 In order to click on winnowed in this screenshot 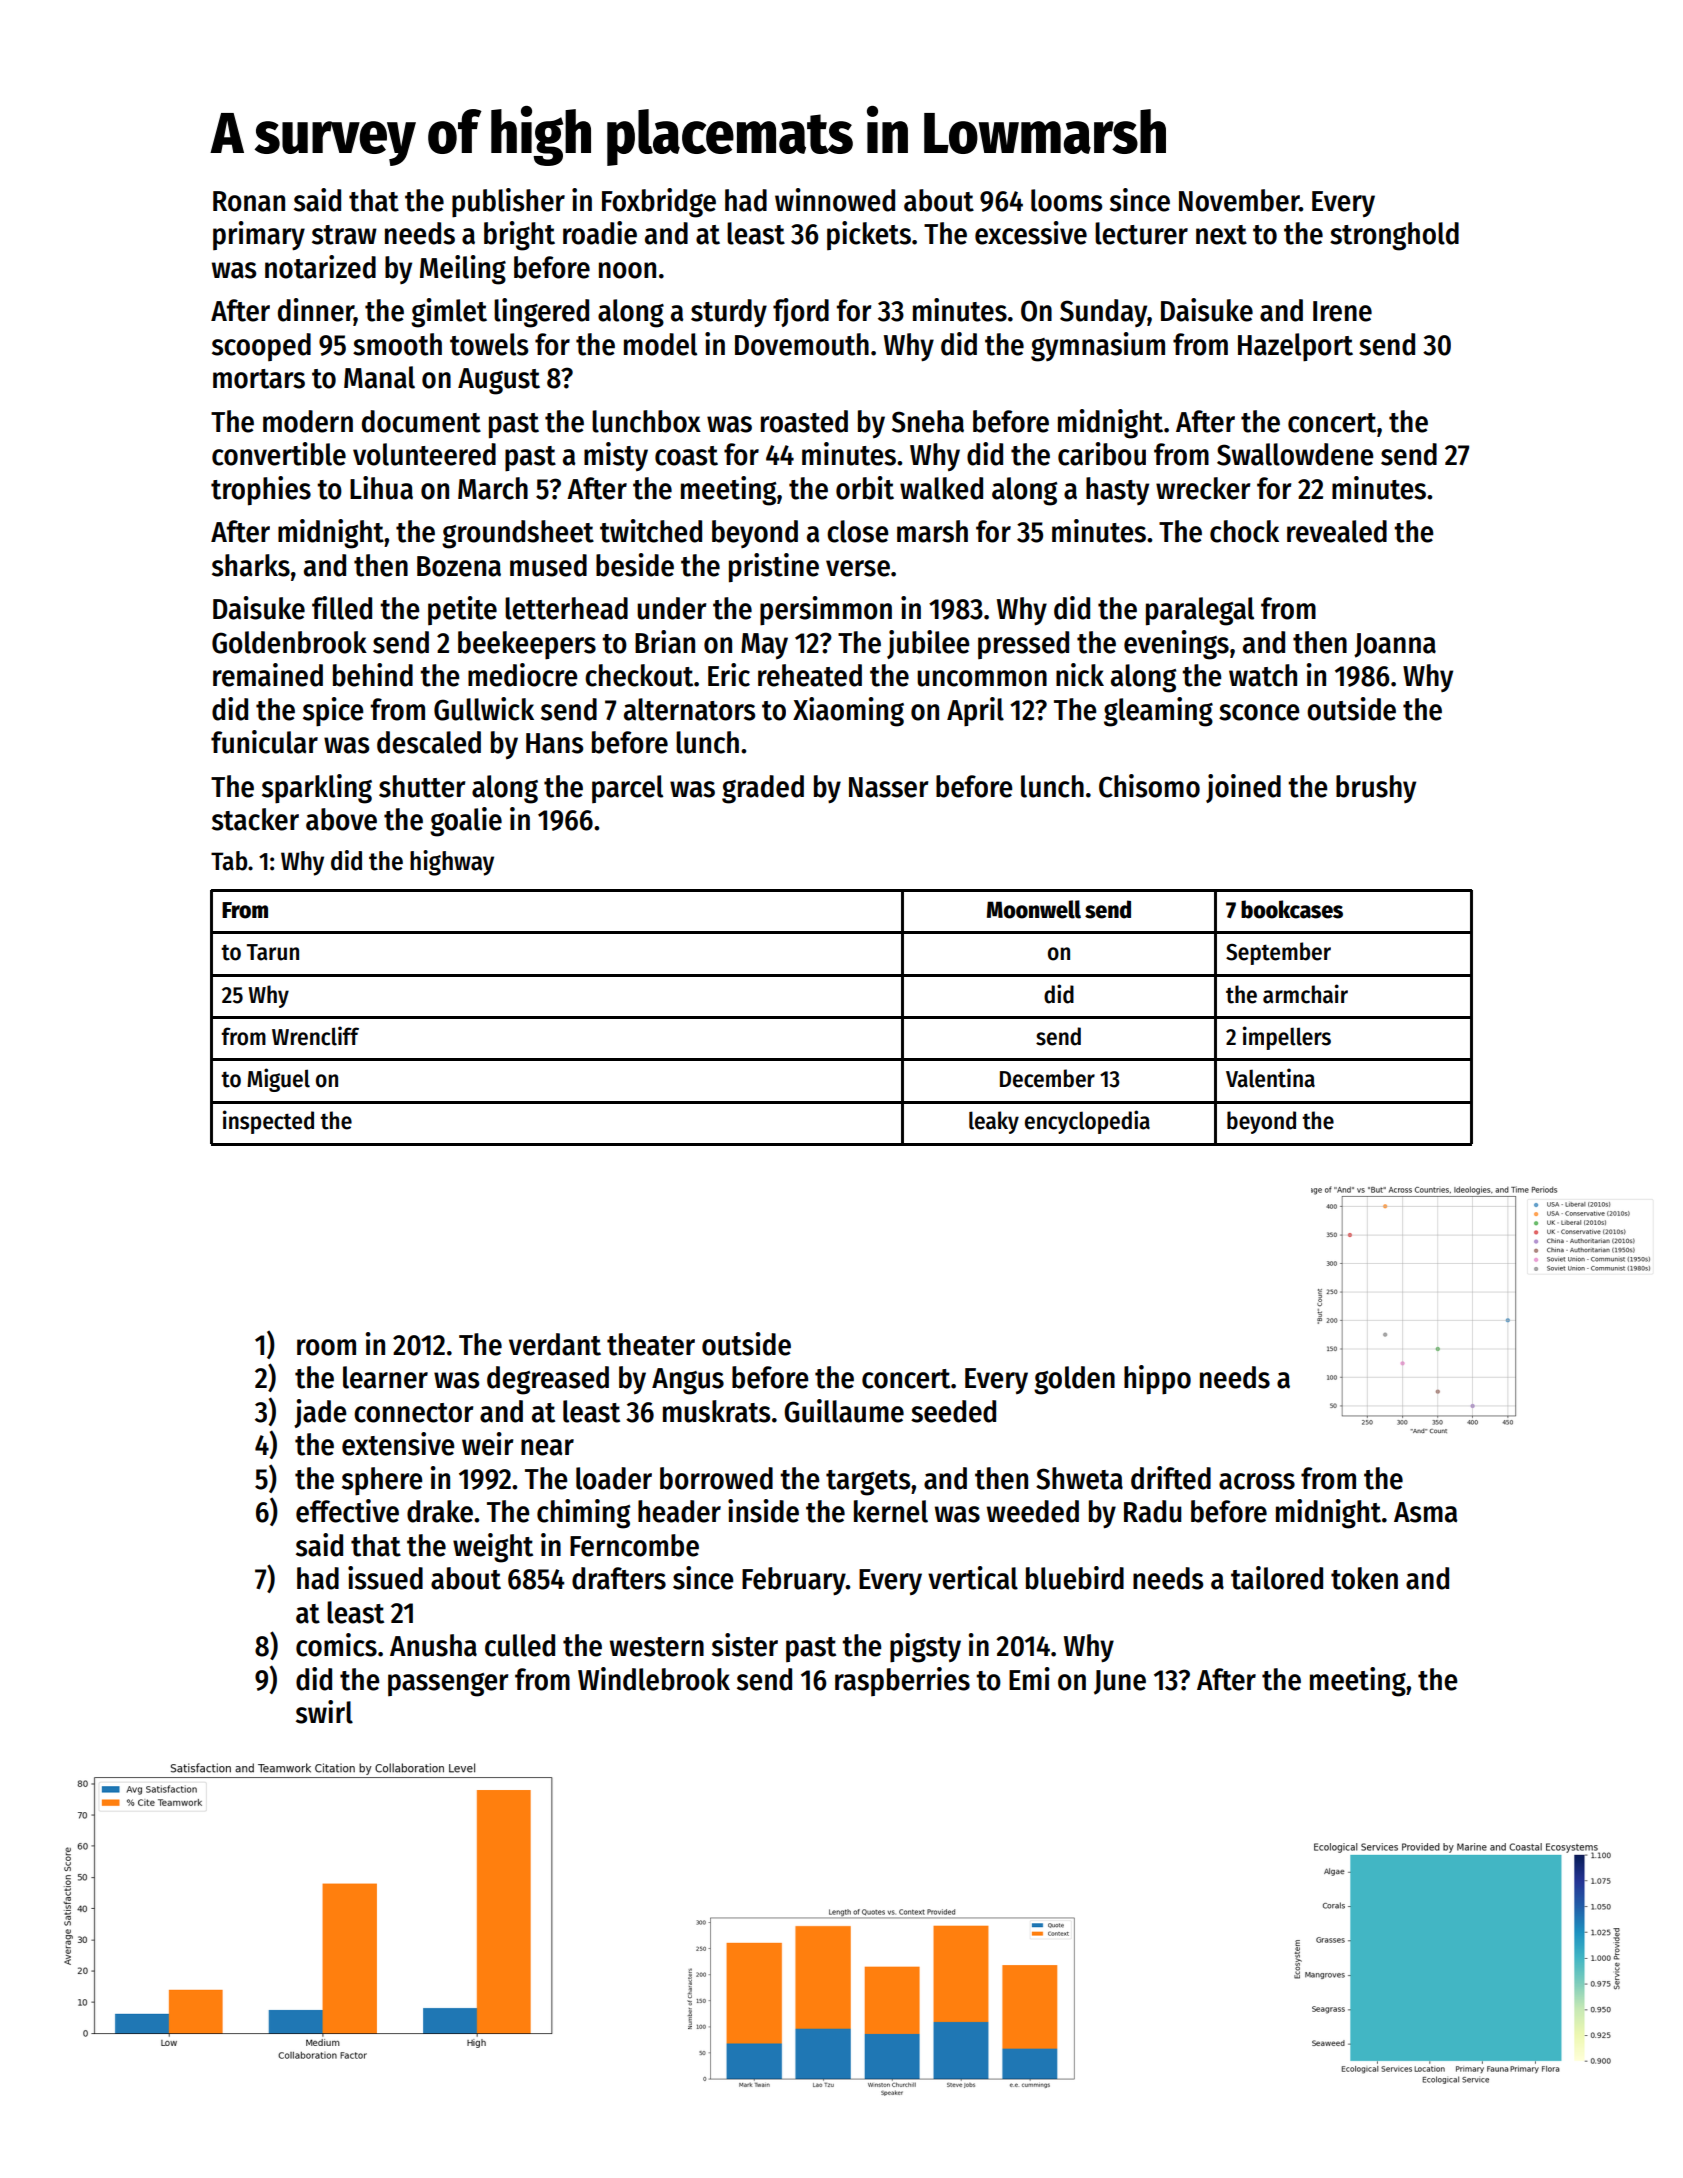, I will do `click(835, 200)`.
